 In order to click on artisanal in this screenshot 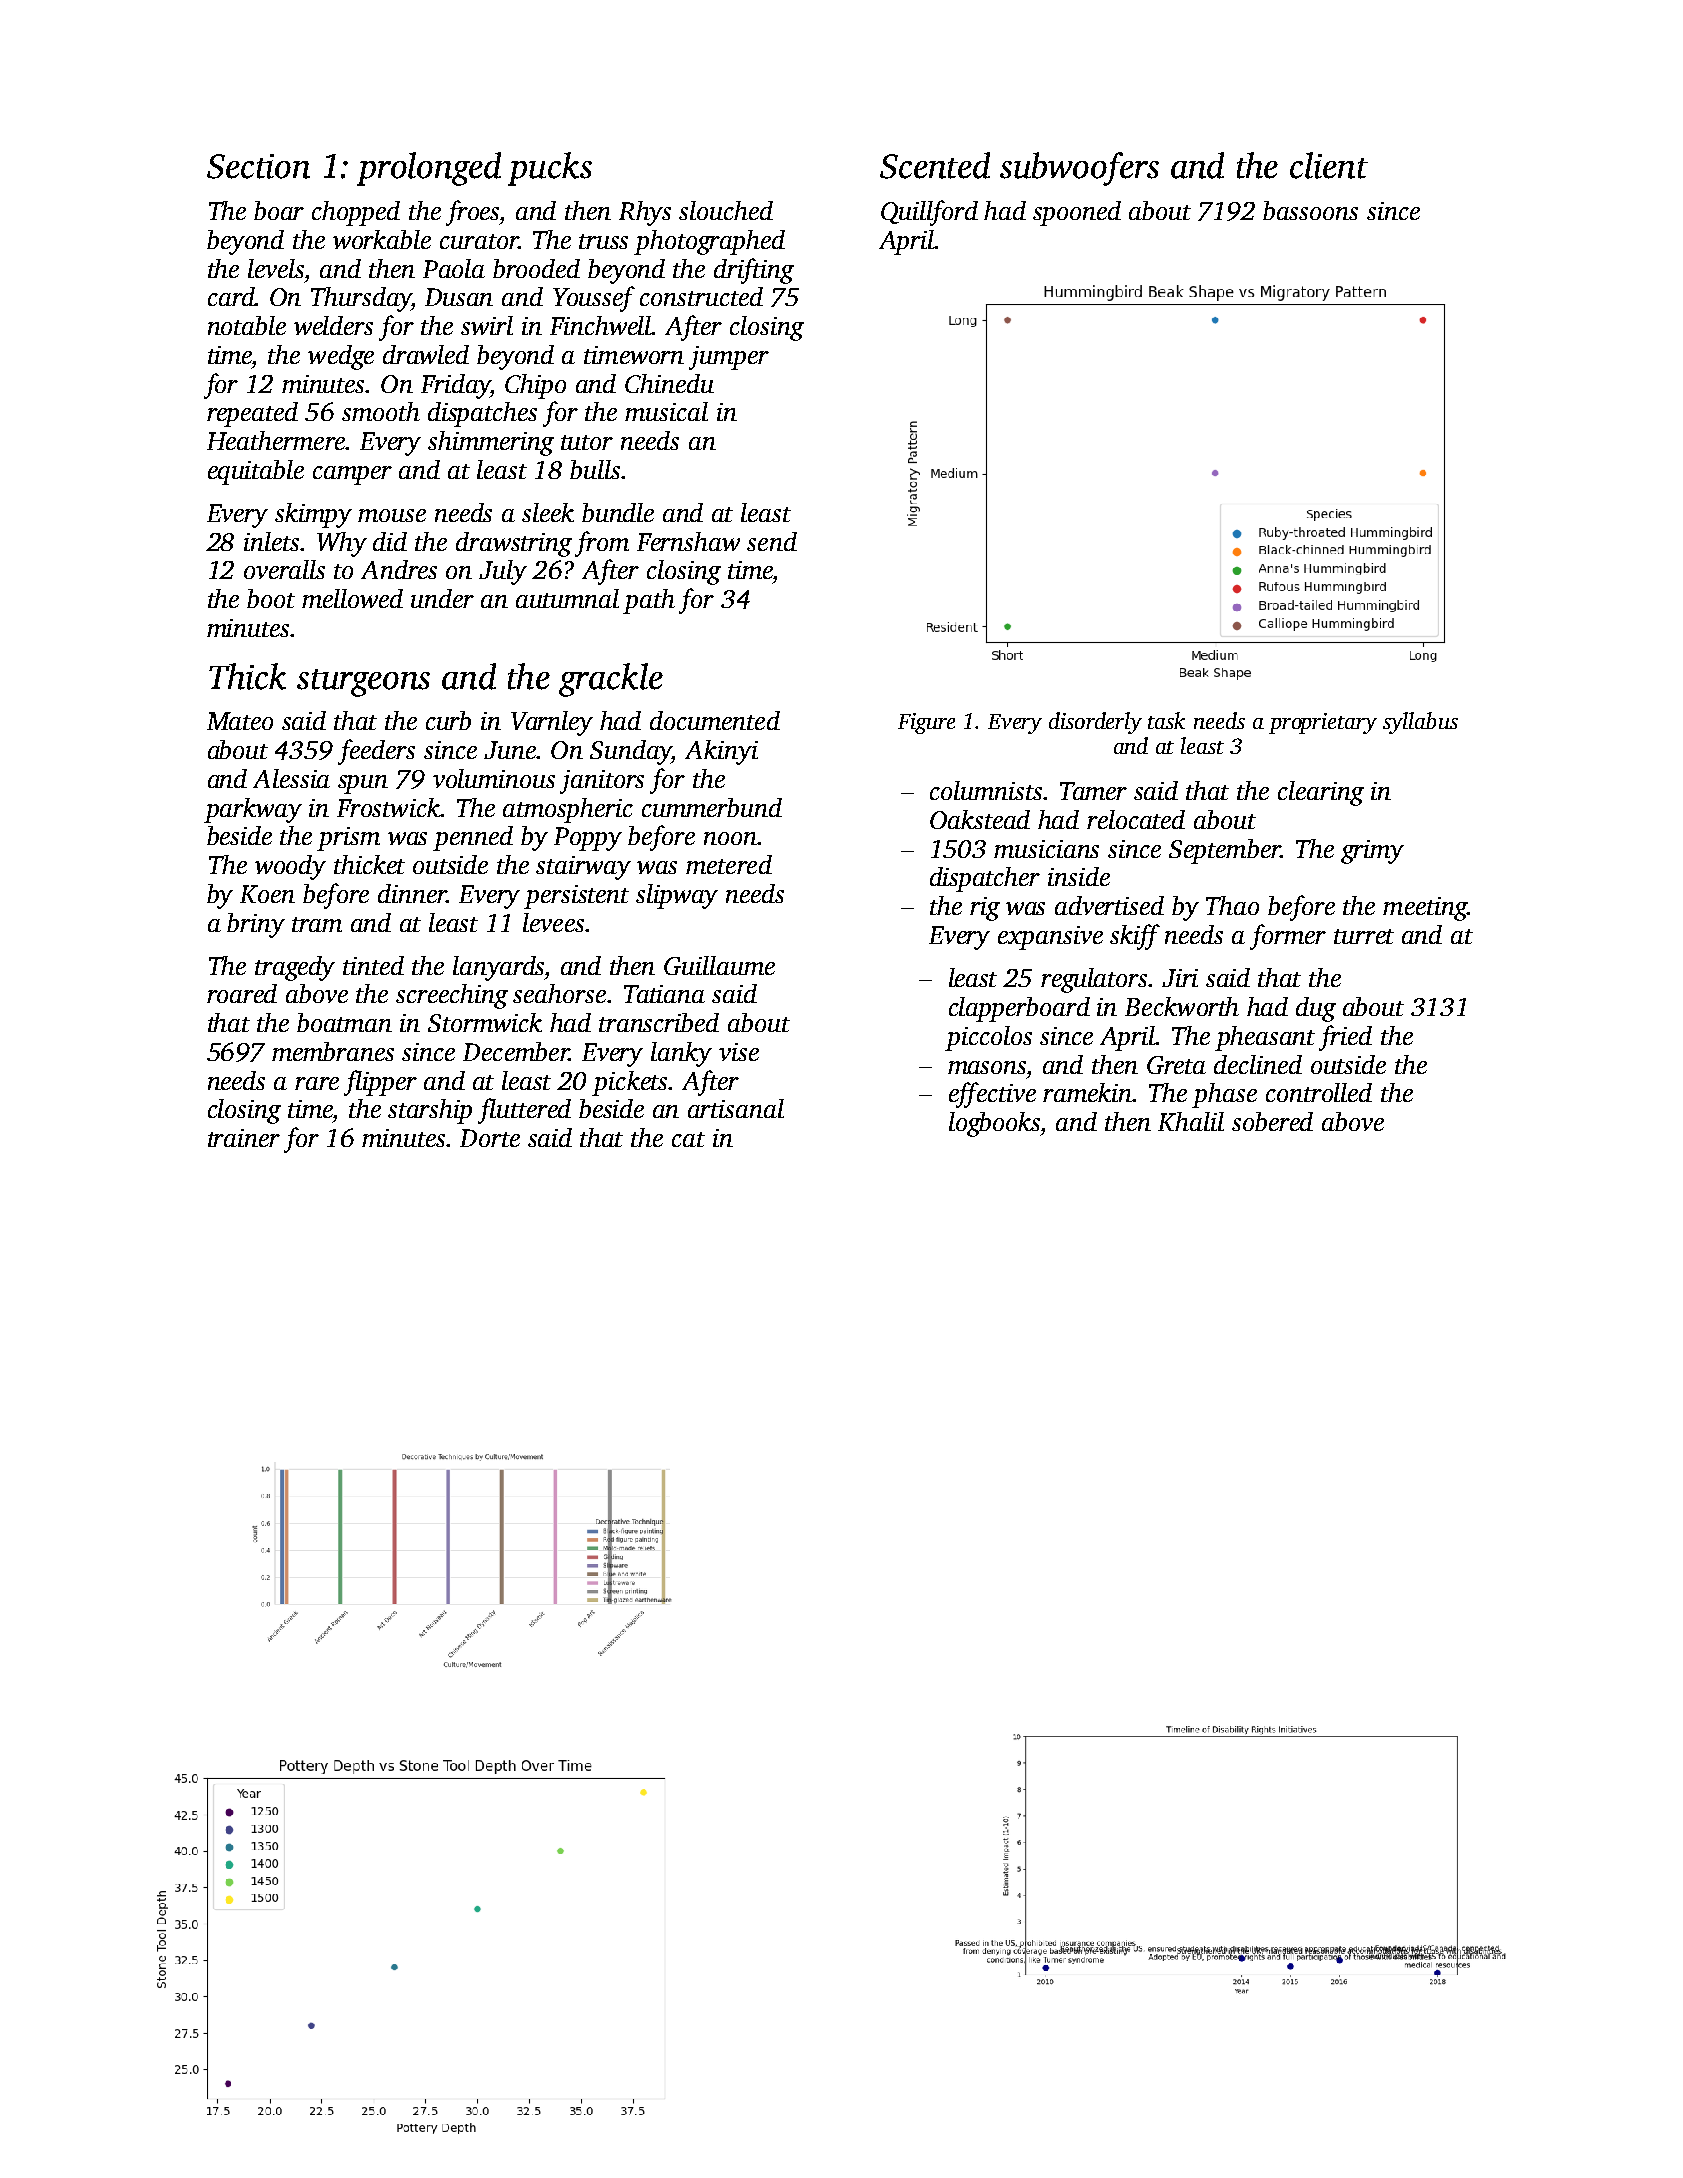, I will do `click(736, 1108)`.
